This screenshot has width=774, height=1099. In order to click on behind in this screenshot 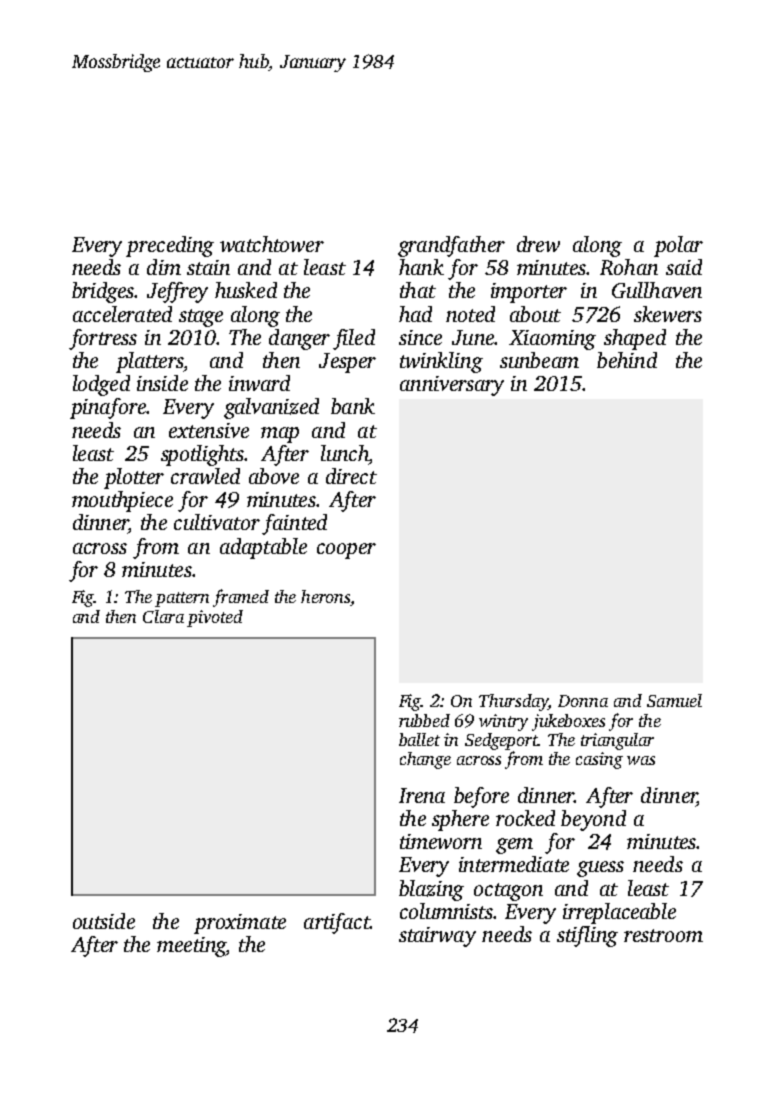, I will do `click(627, 360)`.
